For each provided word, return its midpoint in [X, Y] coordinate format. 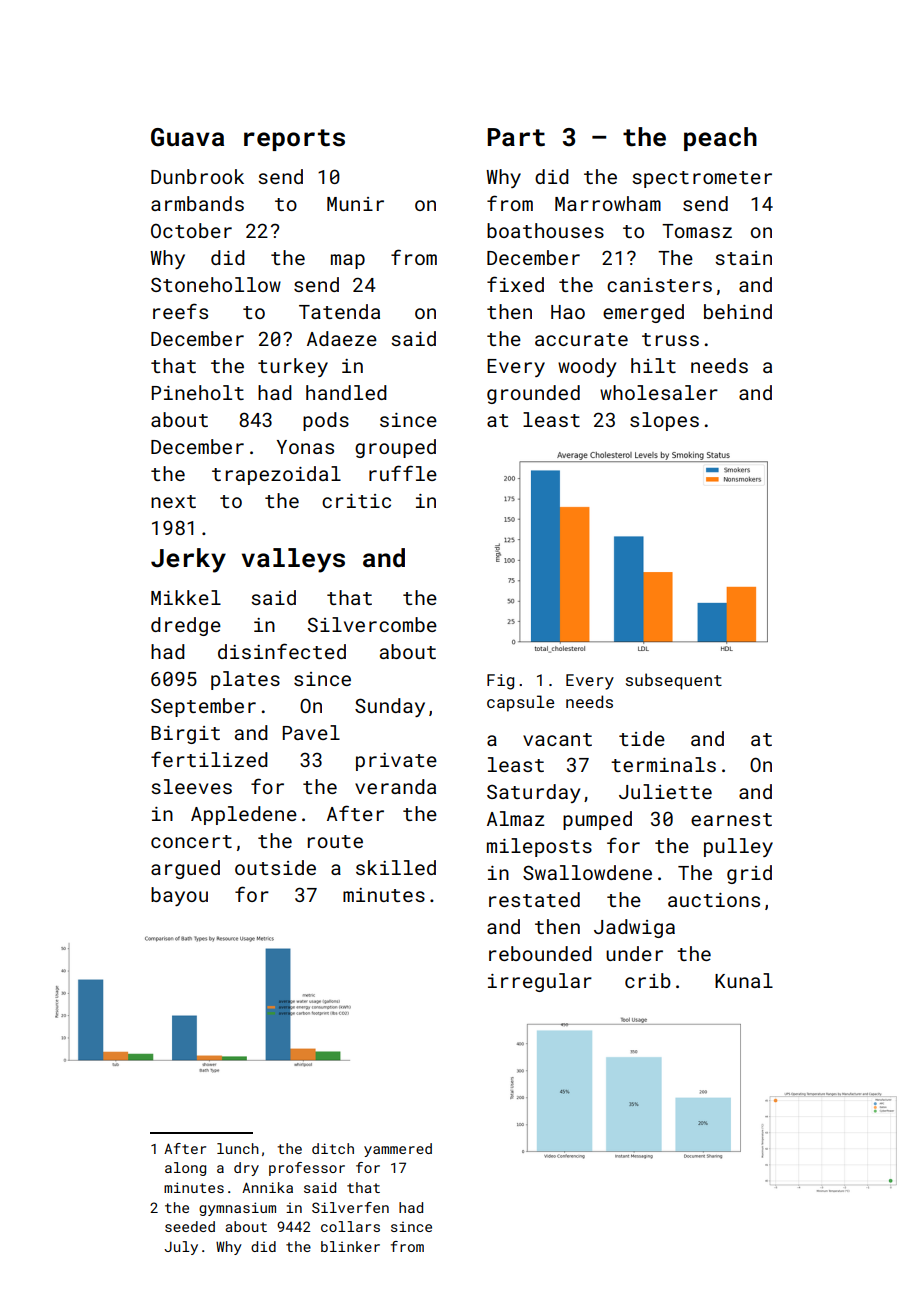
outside [275, 867]
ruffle [403, 473]
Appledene [244, 815]
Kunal [744, 980]
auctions [714, 900]
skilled [396, 867]
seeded [190, 1226]
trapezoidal [276, 475]
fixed [515, 284]
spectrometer [702, 179]
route [335, 841]
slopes [664, 421]
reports [294, 140]
